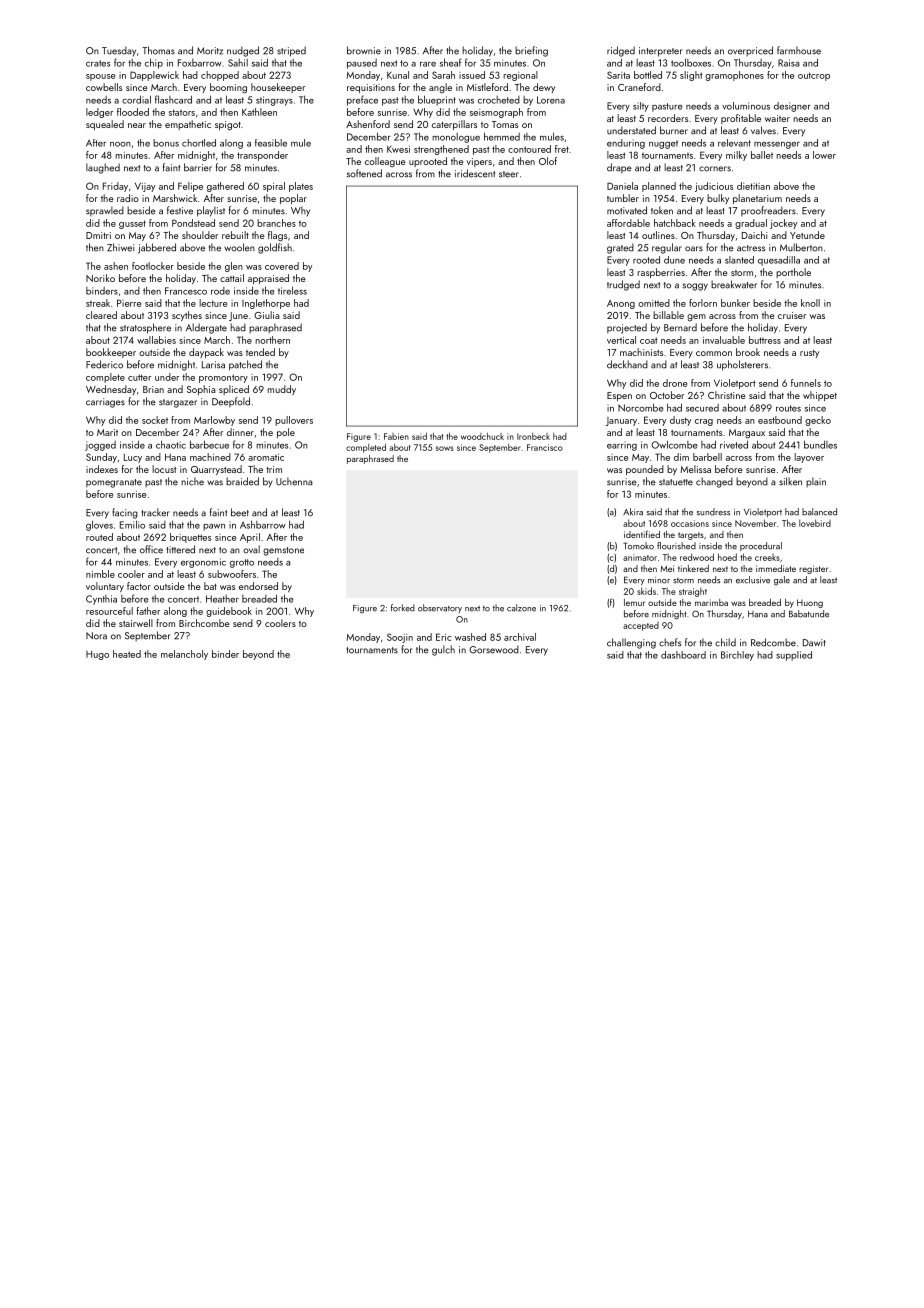  Describe the element at coordinates (154, 63) in the image. I see `chip` at that location.
